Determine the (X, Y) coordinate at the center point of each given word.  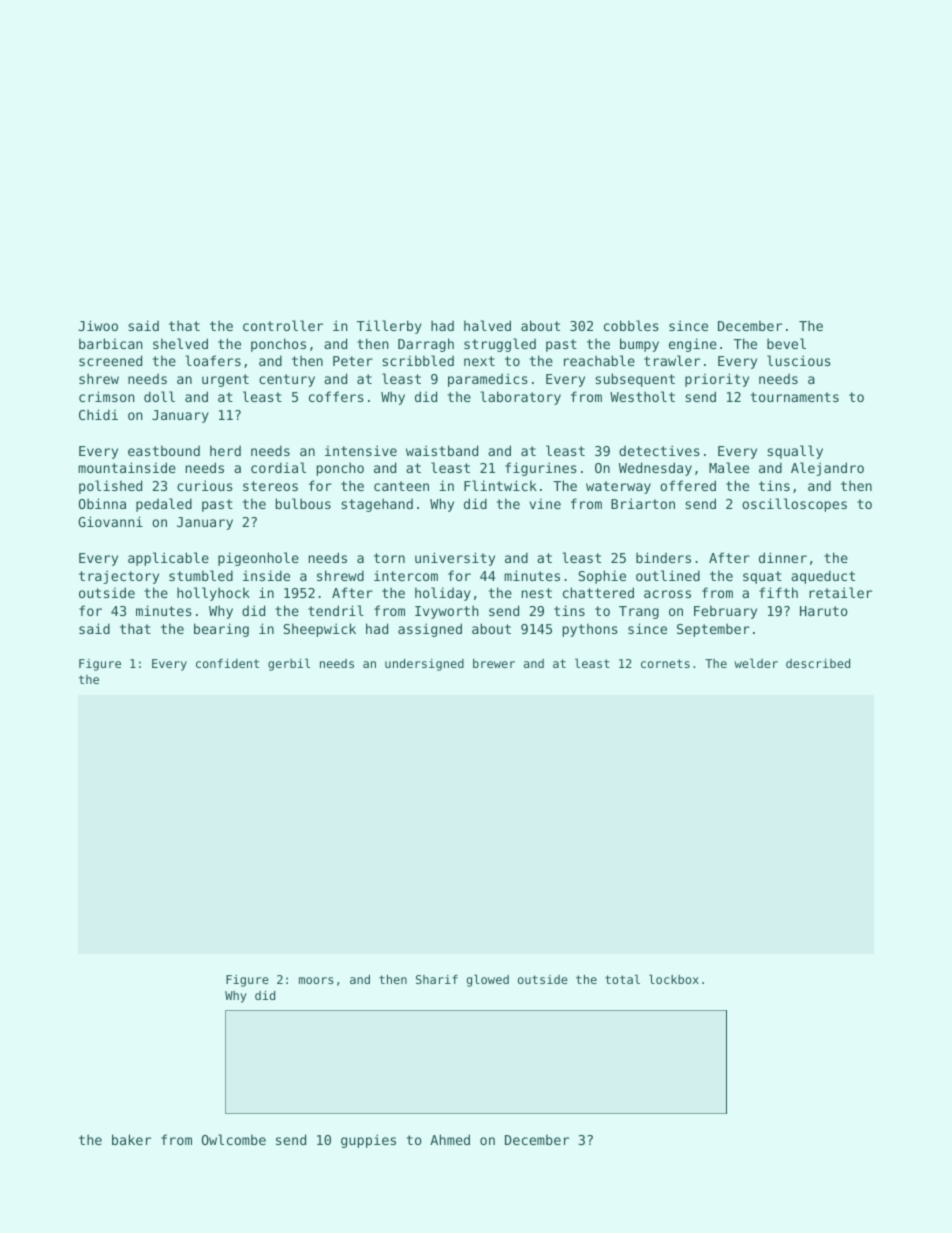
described (818, 663)
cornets (665, 663)
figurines (541, 469)
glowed (487, 980)
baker (131, 1139)
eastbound (164, 450)
